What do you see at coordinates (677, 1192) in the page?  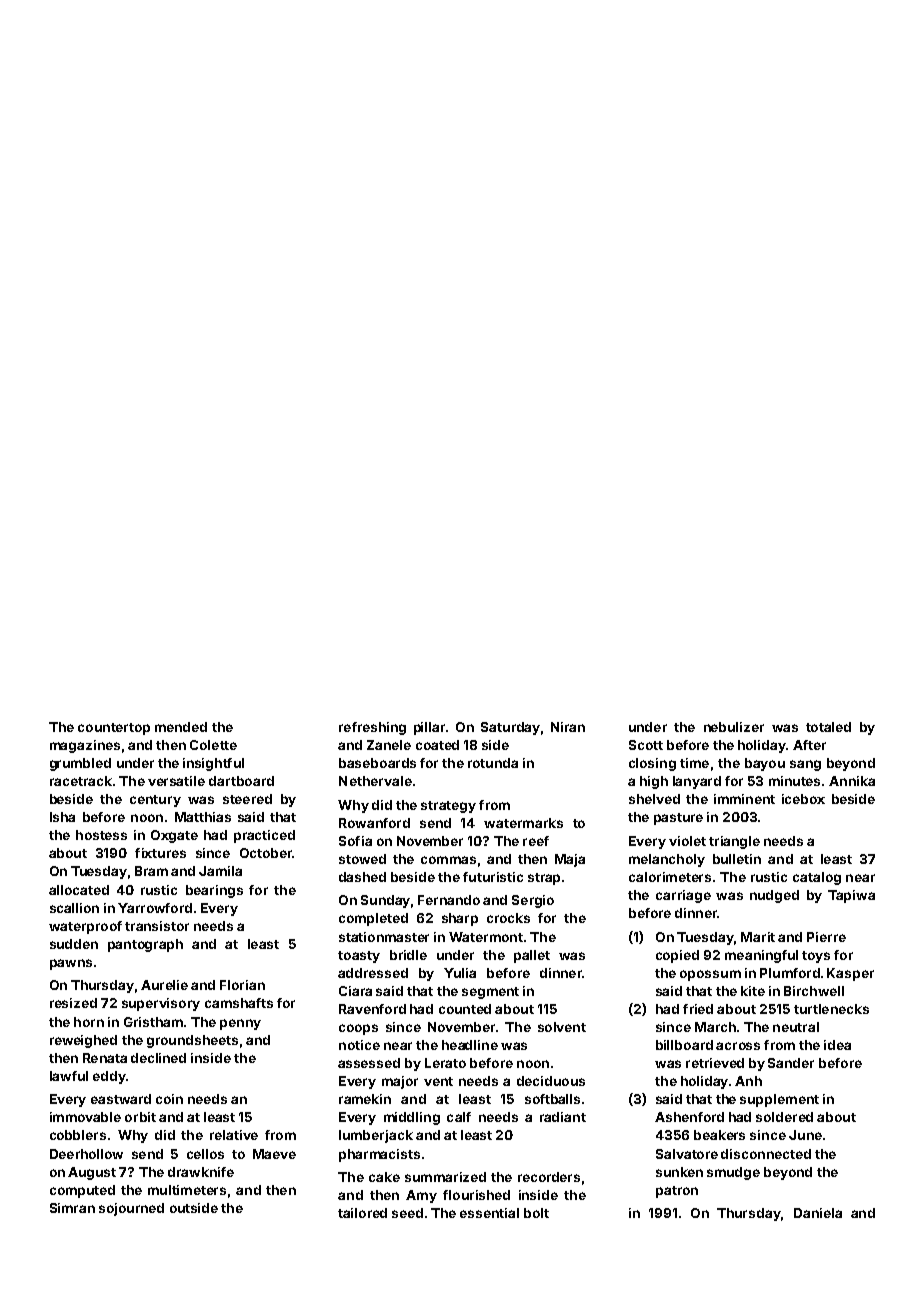 I see `patron` at bounding box center [677, 1192].
